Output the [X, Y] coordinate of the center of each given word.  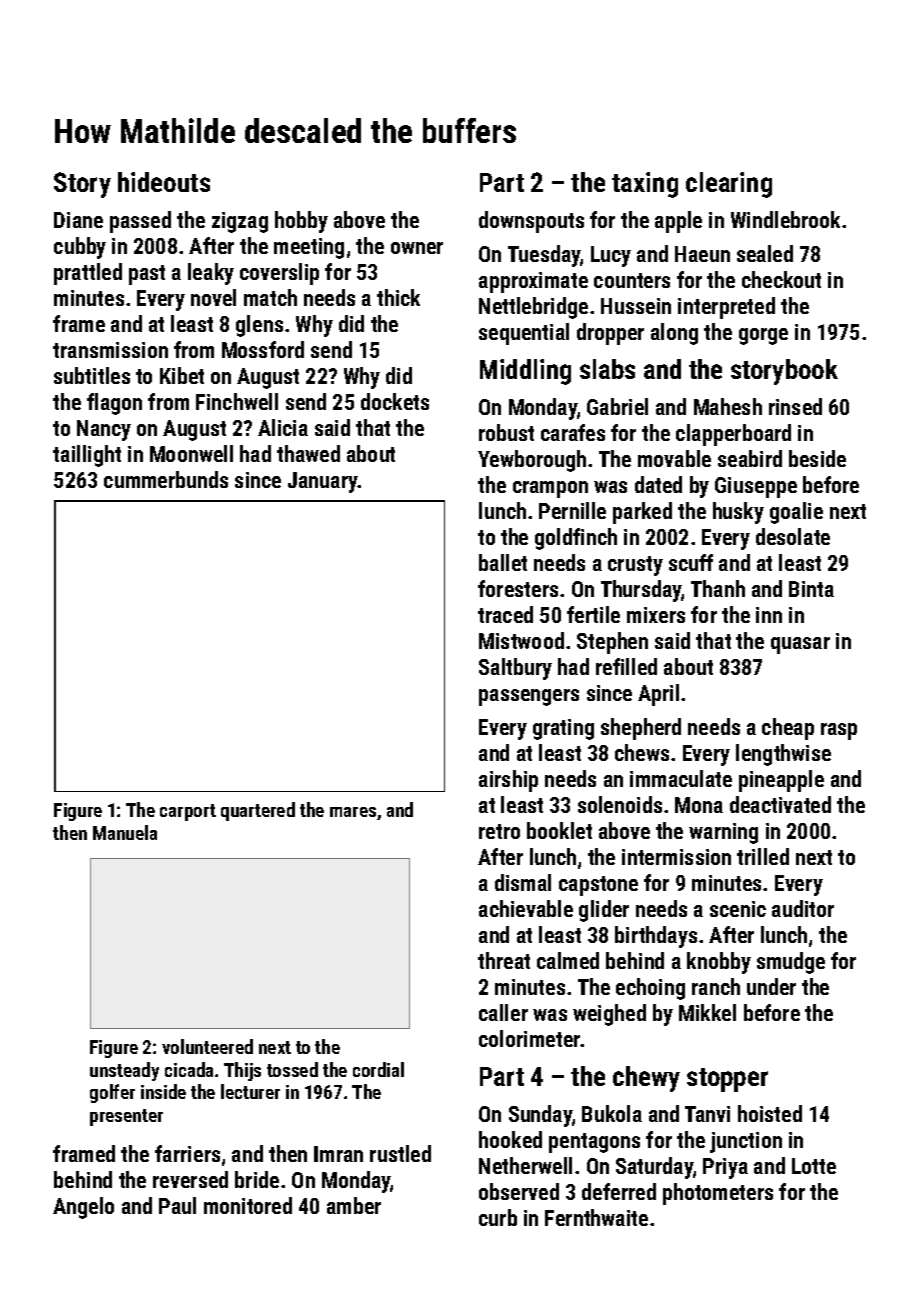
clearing [729, 185]
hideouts [164, 182]
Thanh [718, 588]
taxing [645, 185]
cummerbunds [166, 479]
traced [505, 614]
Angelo [83, 1208]
